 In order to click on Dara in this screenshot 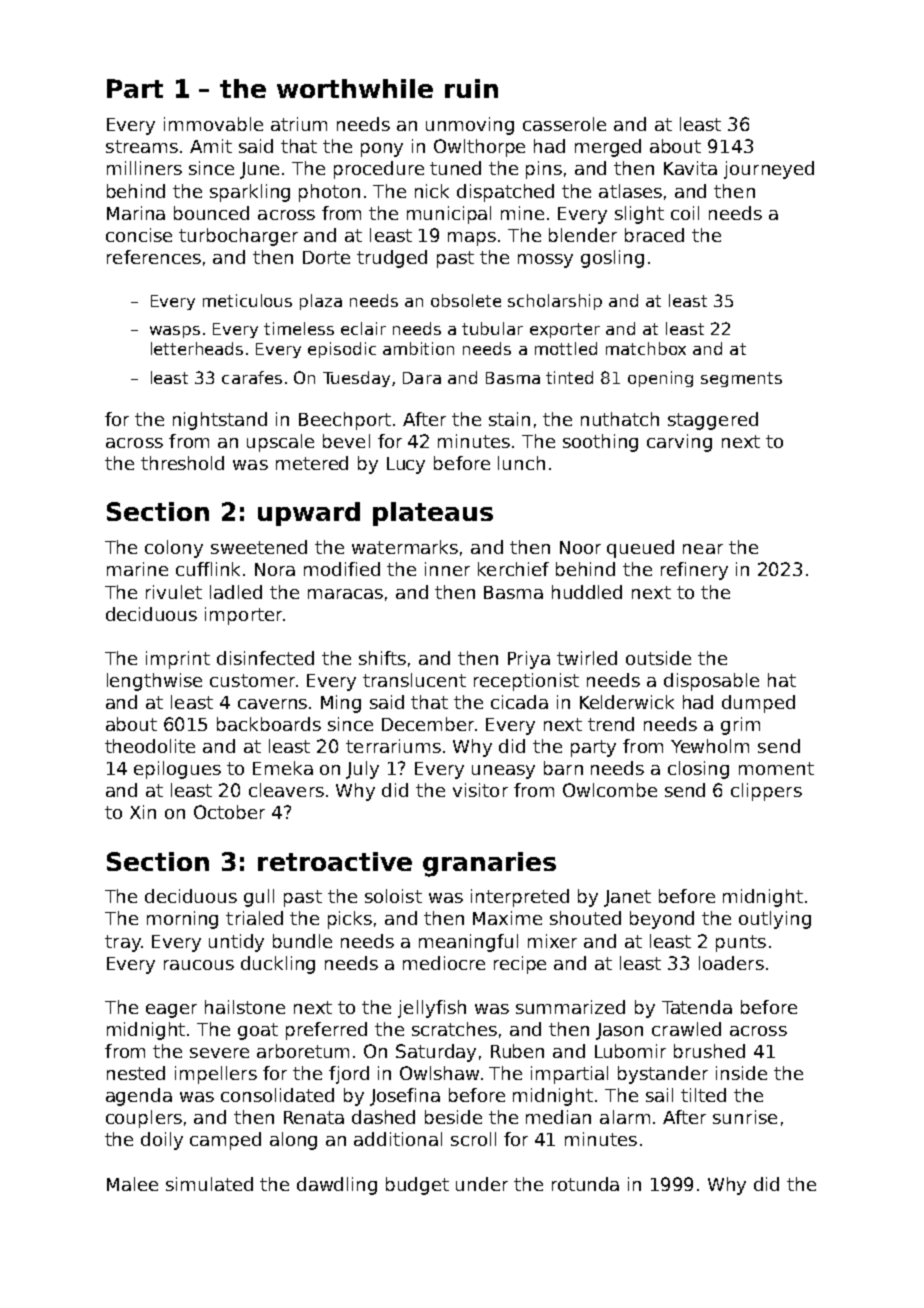, I will do `click(422, 378)`.
